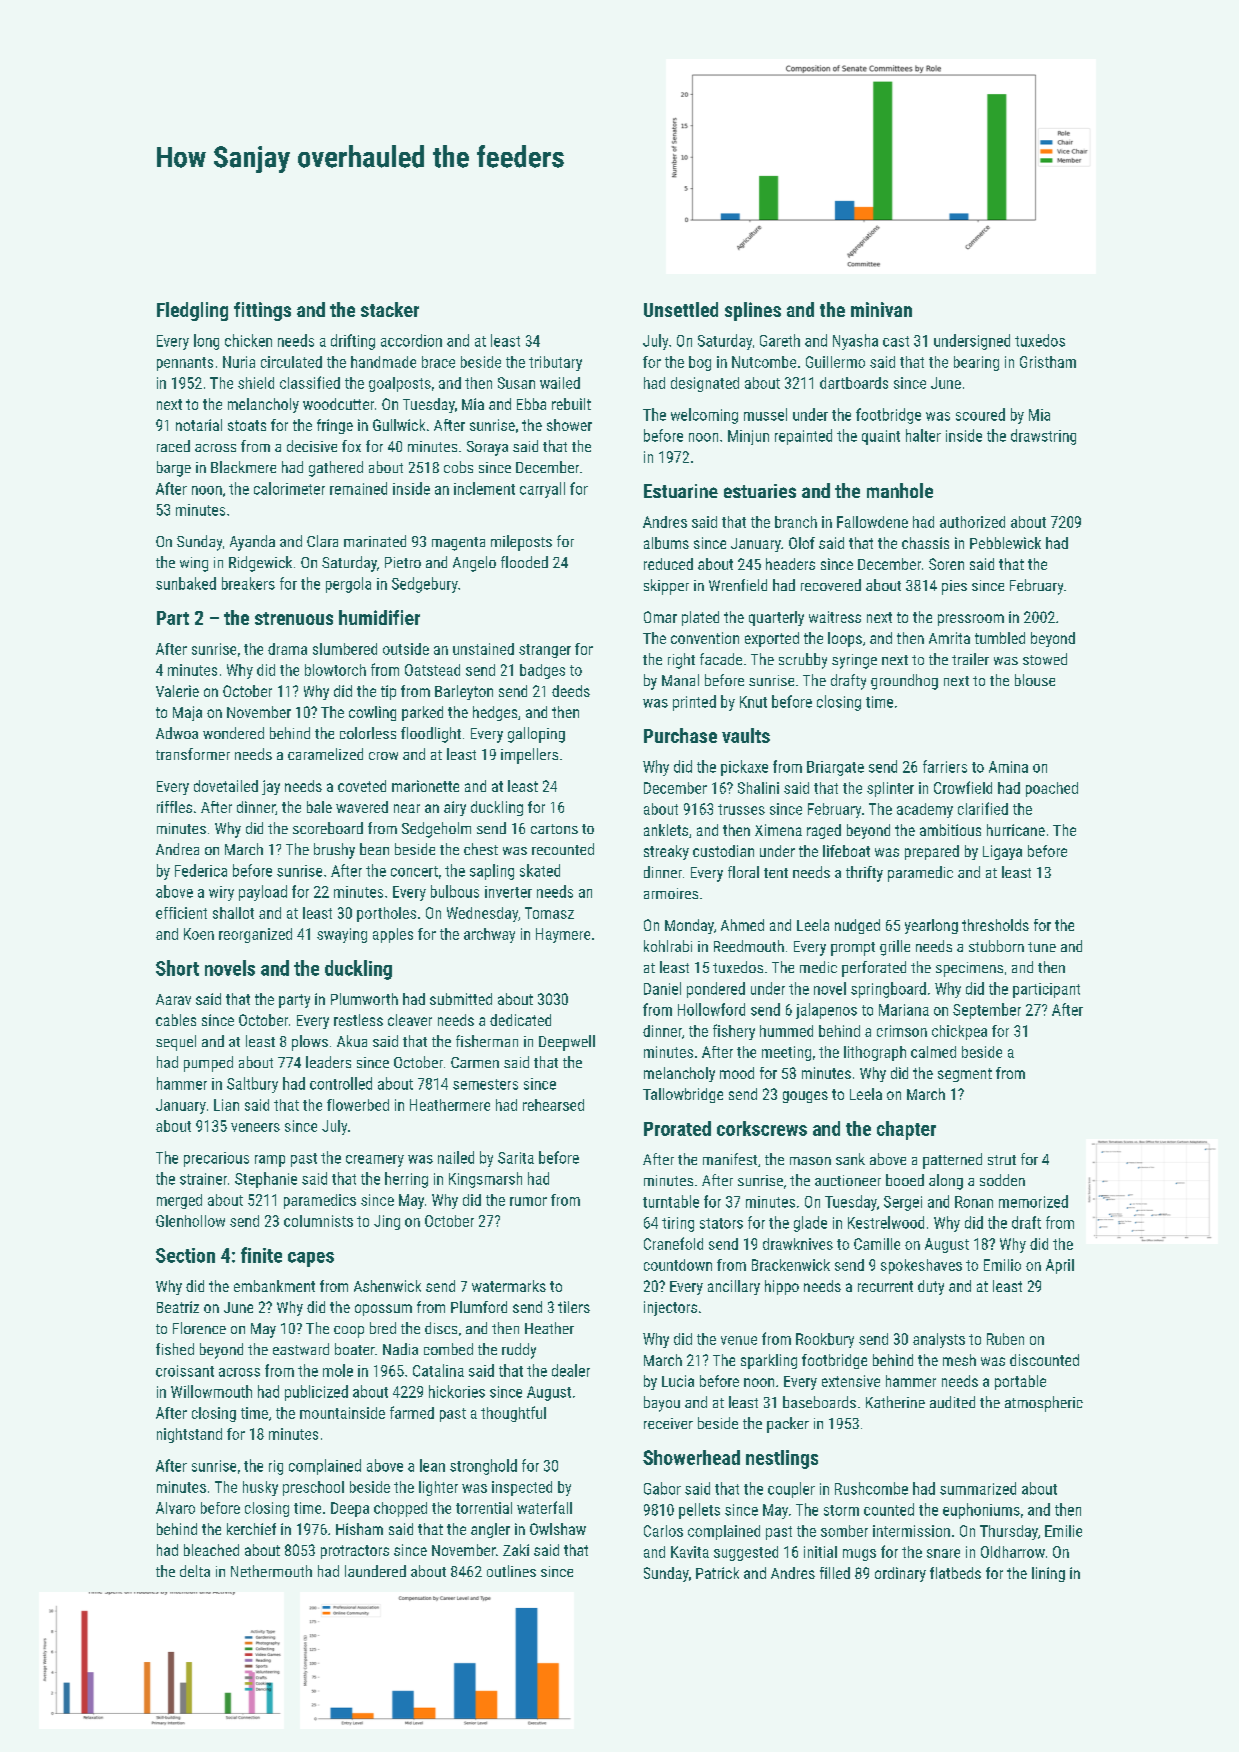  I want to click on stacker, so click(390, 309).
